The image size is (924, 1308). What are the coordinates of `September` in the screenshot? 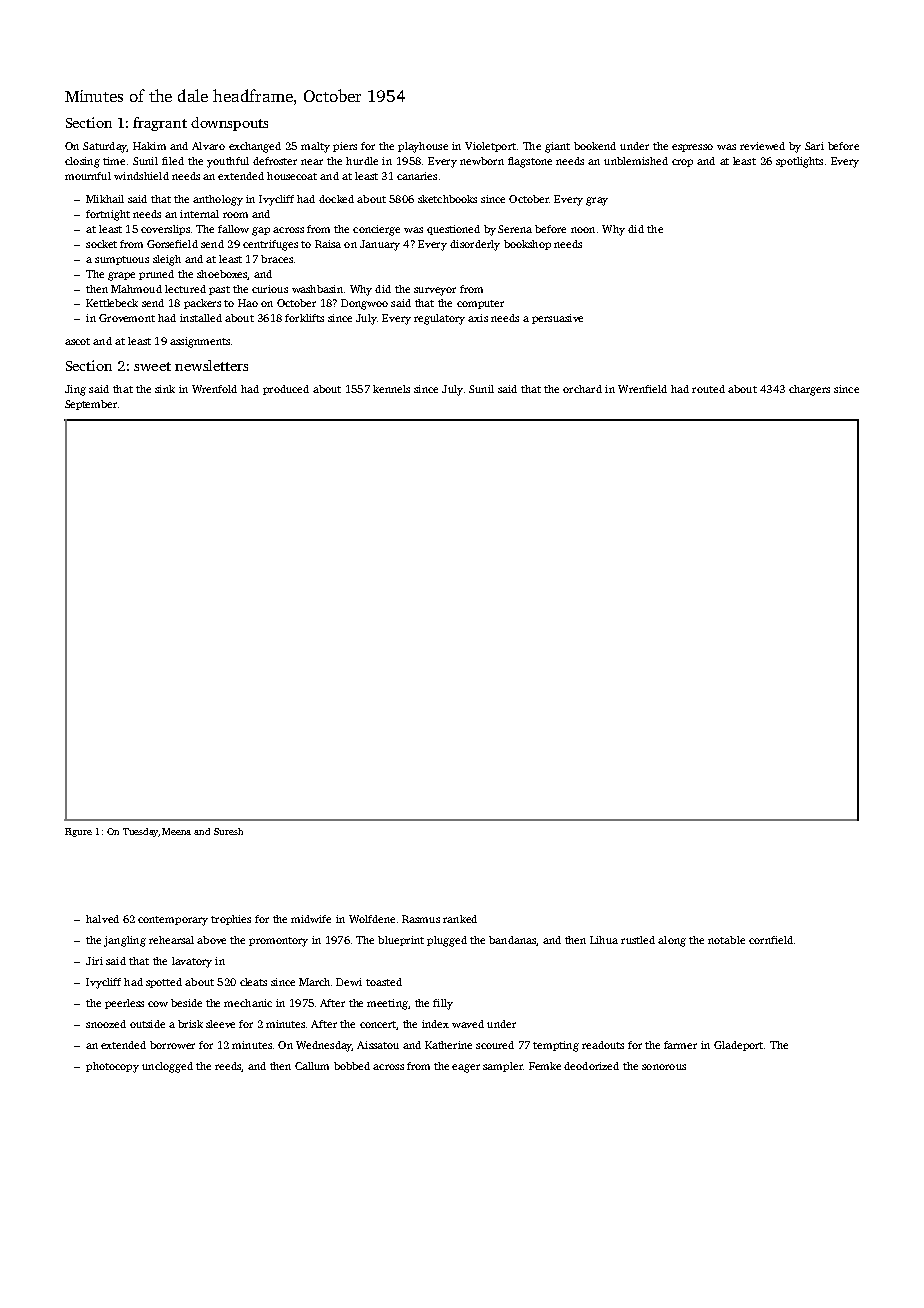 It's located at (91, 405).
